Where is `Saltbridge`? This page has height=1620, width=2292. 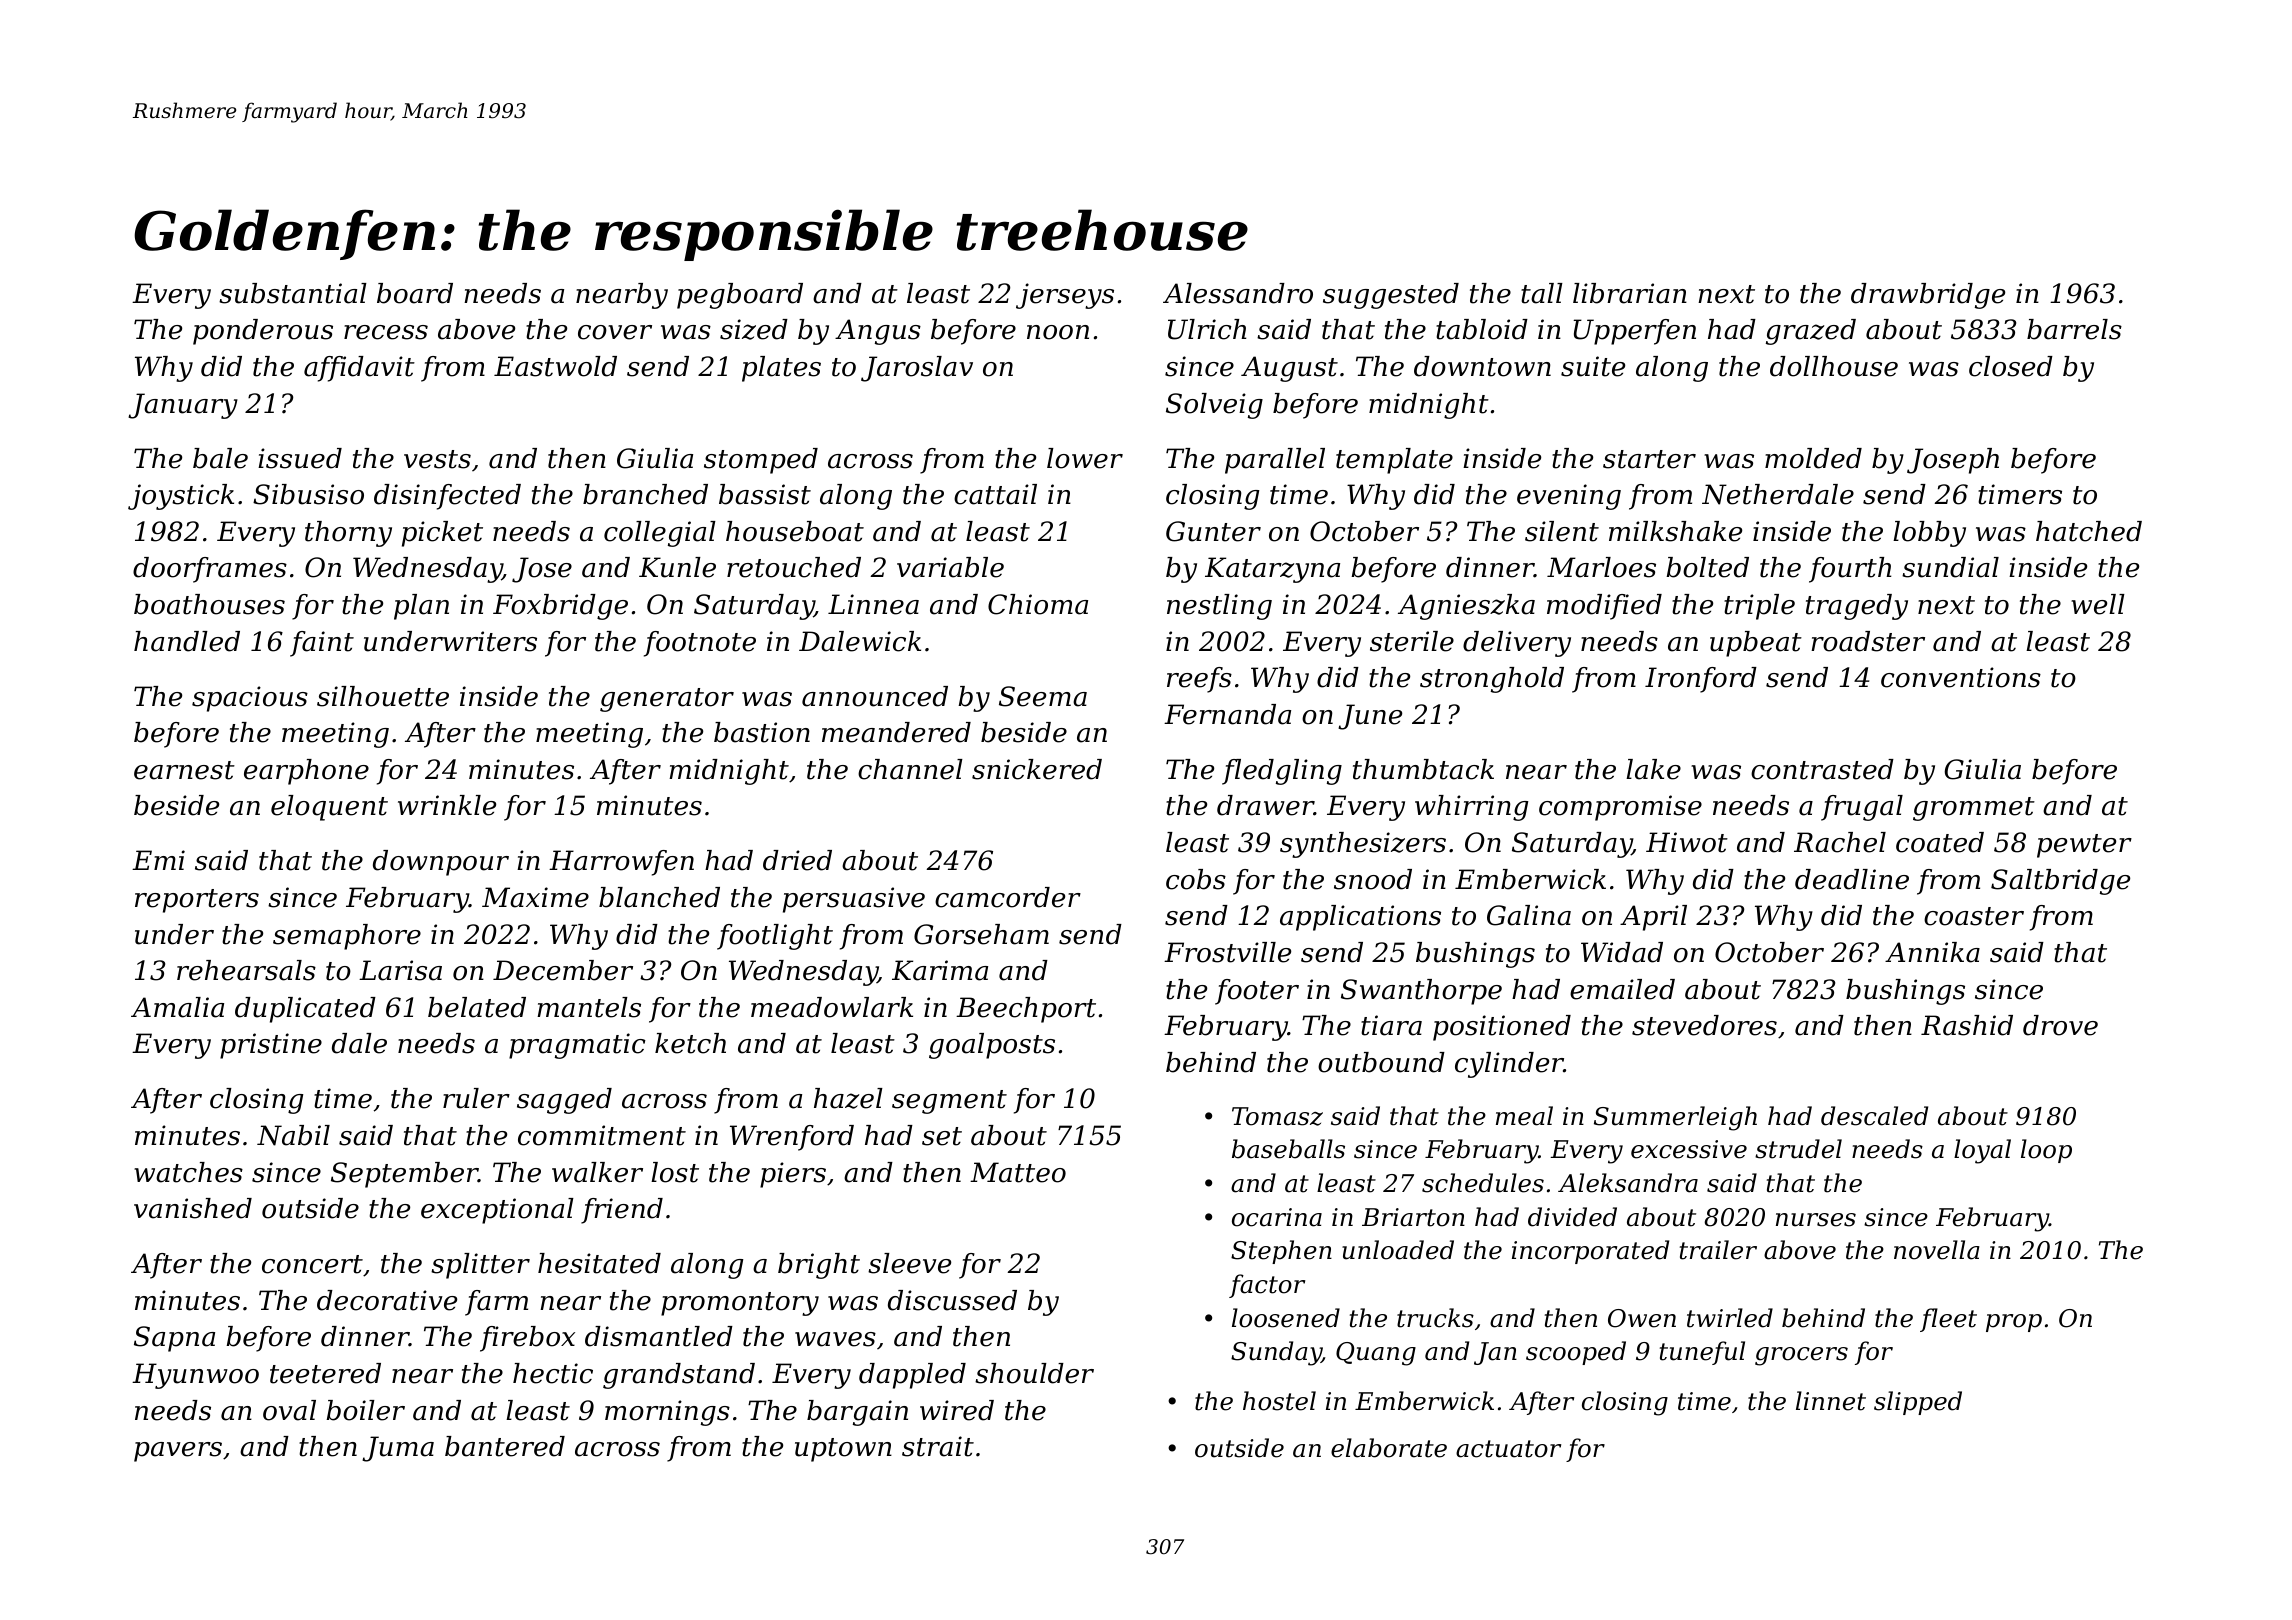 Saltbridge is located at coordinates (2060, 882).
